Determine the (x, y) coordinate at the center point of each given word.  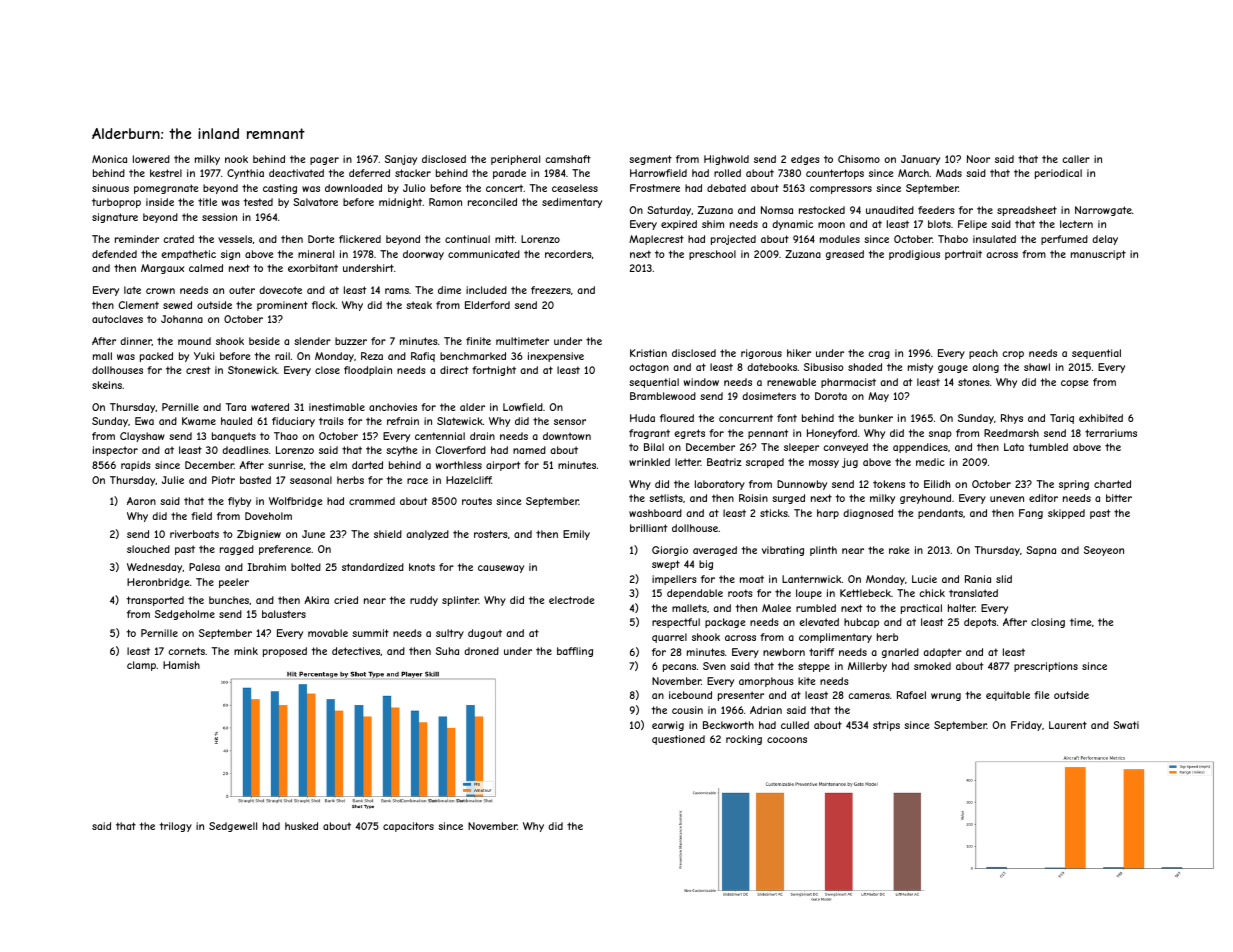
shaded (865, 367)
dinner (136, 341)
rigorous (761, 354)
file (1041, 695)
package (725, 623)
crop (1013, 355)
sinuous (110, 188)
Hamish (181, 665)
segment (650, 160)
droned (481, 651)
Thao (286, 436)
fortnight (494, 371)
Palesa (204, 567)
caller (1076, 159)
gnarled (900, 653)
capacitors (408, 827)
